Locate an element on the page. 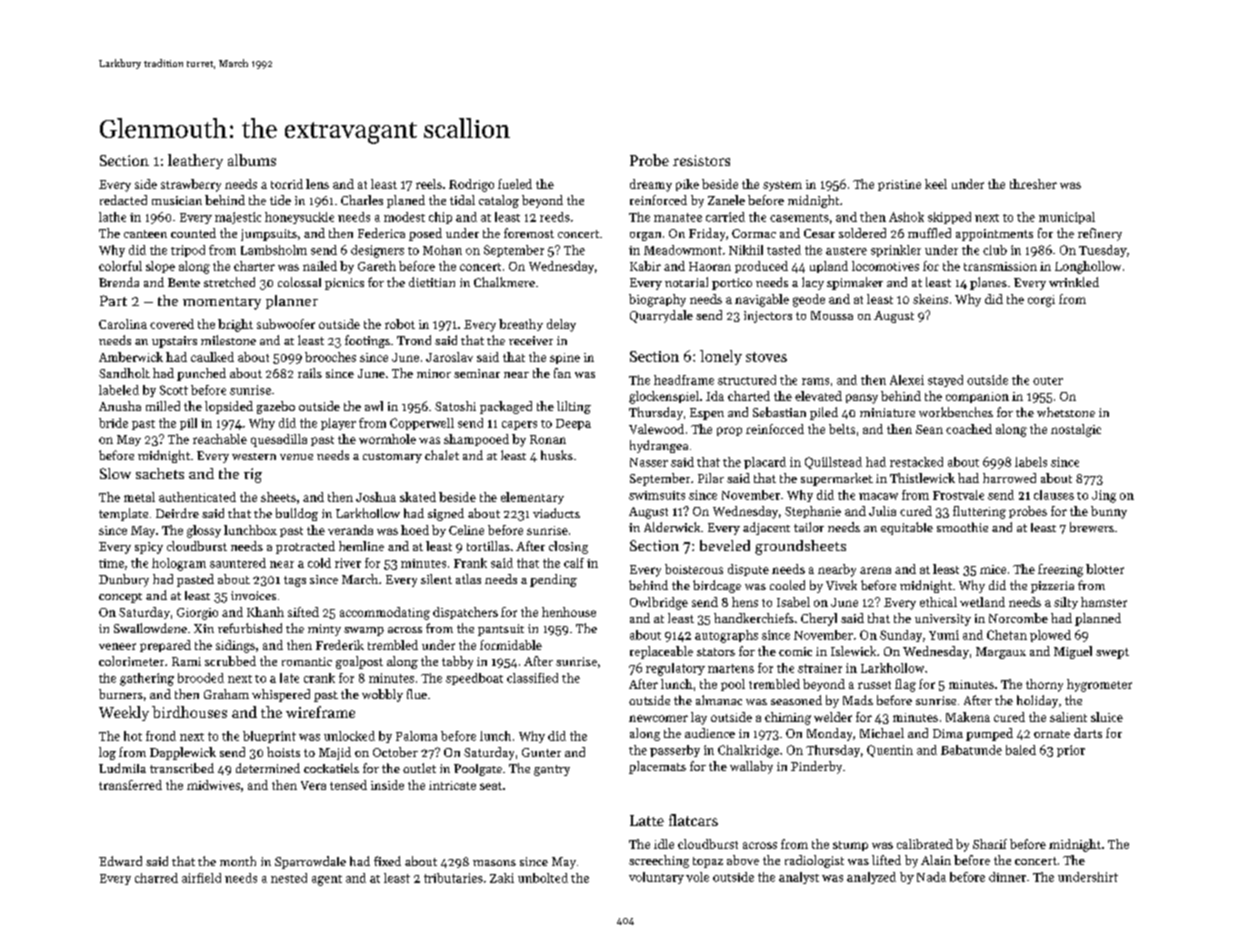 The width and height of the page is (1233, 952). agent is located at coordinates (327, 880).
